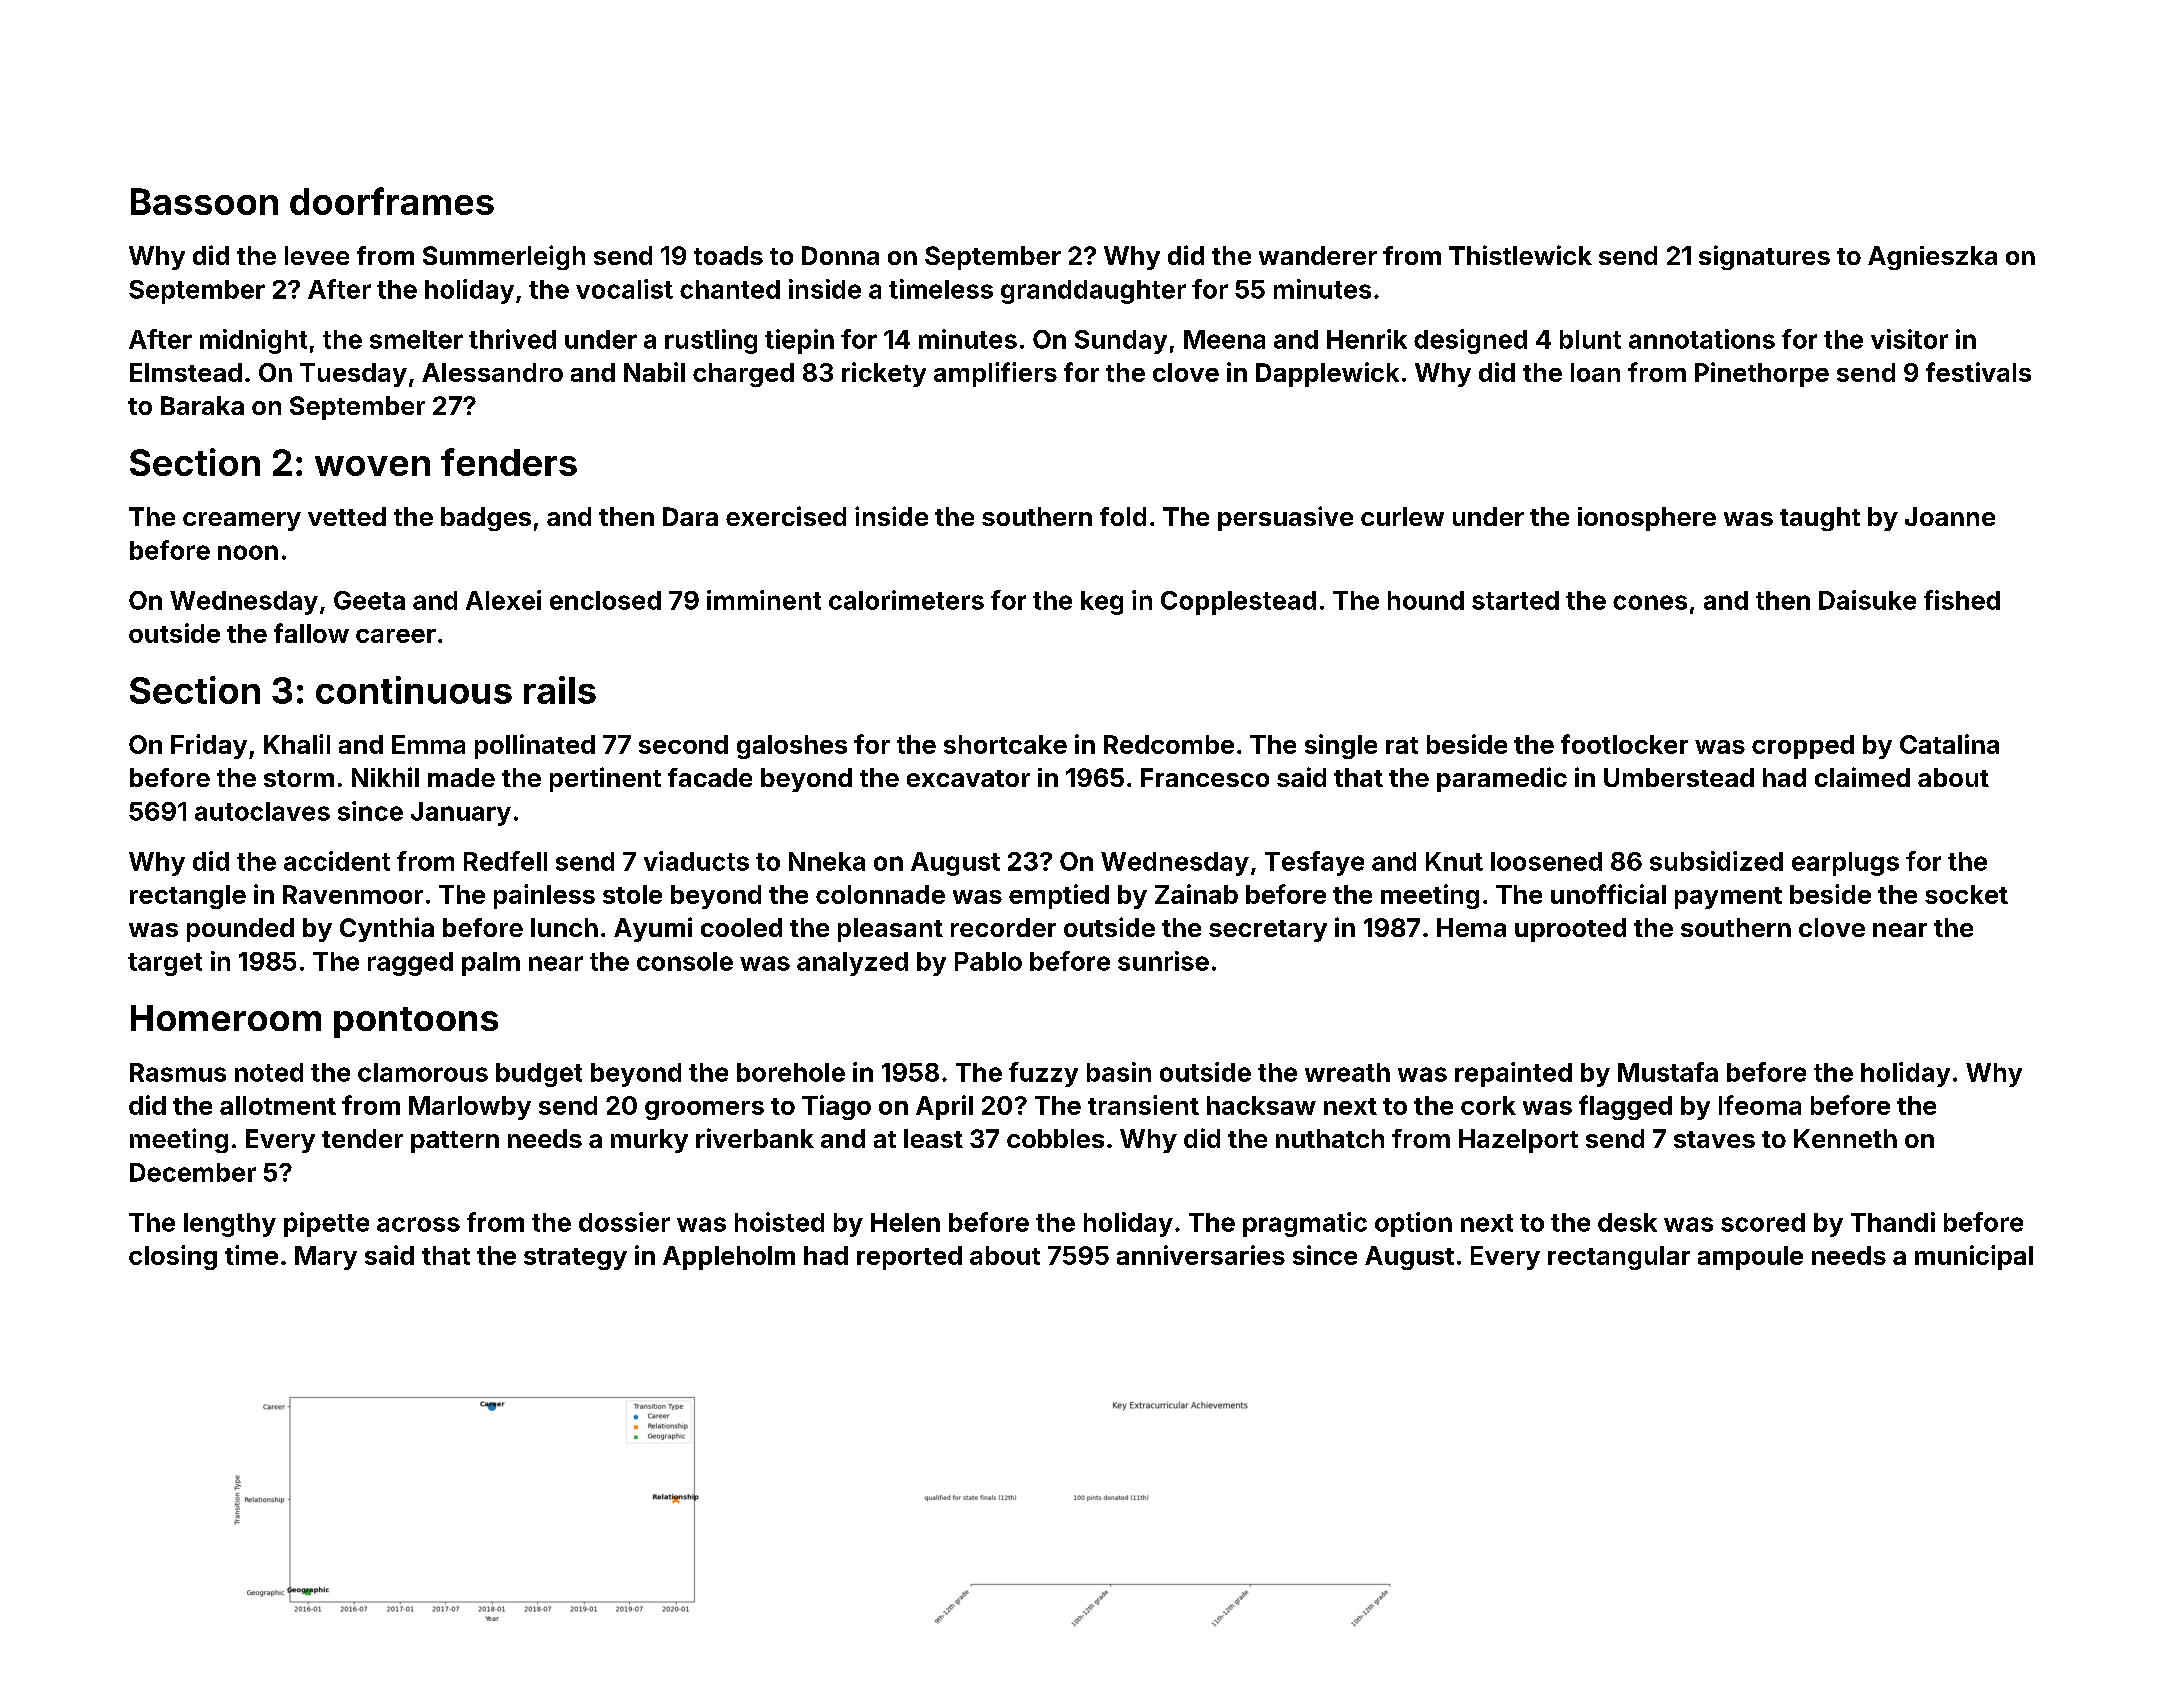 The image size is (2178, 1683). Describe the element at coordinates (253, 341) in the screenshot. I see `midnight` at that location.
